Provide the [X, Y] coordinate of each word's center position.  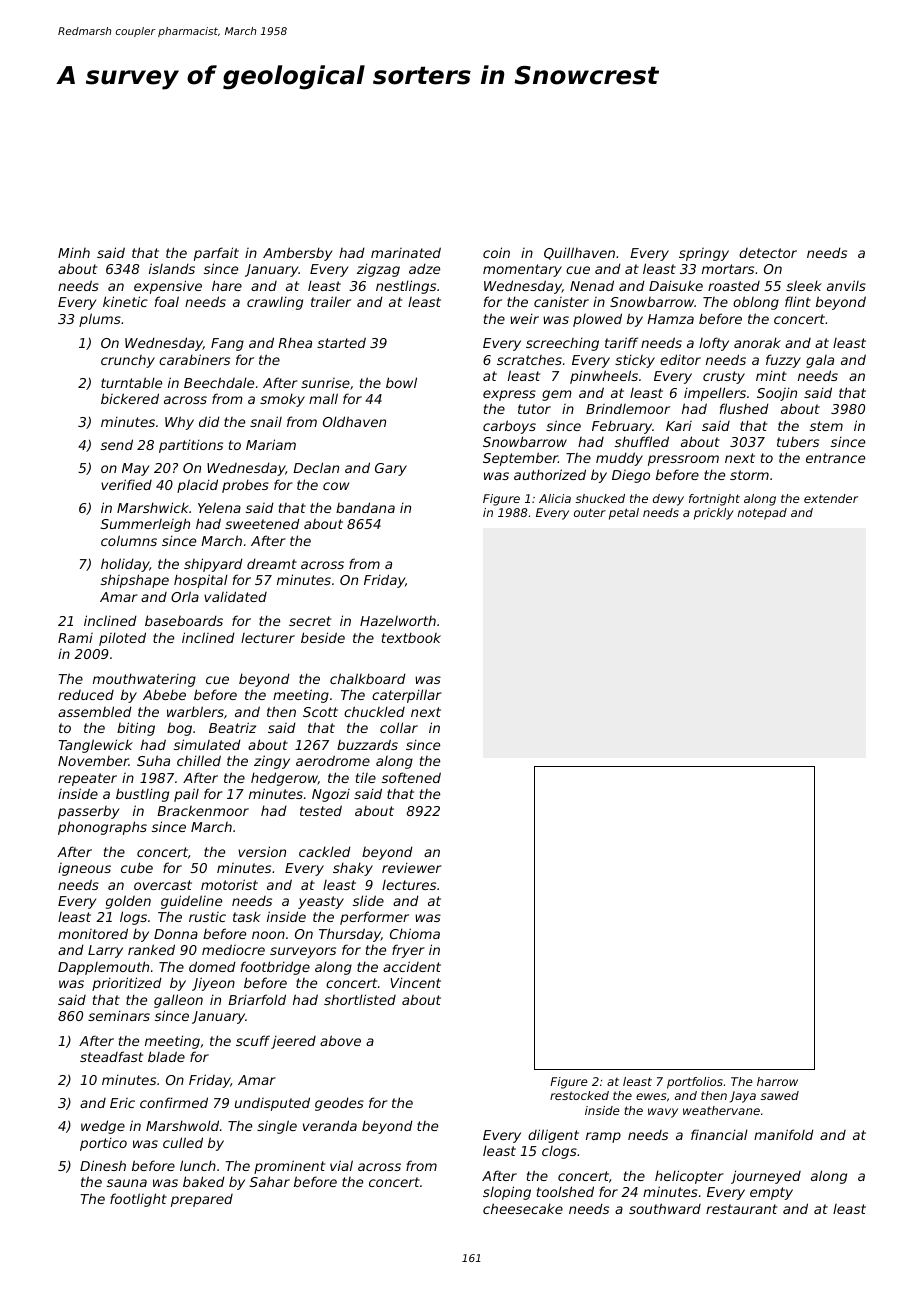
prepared [202, 1200]
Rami [75, 638]
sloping [507, 1193]
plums [100, 320]
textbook [411, 637]
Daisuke [676, 285]
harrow [777, 1081]
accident [412, 966]
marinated [406, 252]
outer [590, 512]
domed [212, 966]
